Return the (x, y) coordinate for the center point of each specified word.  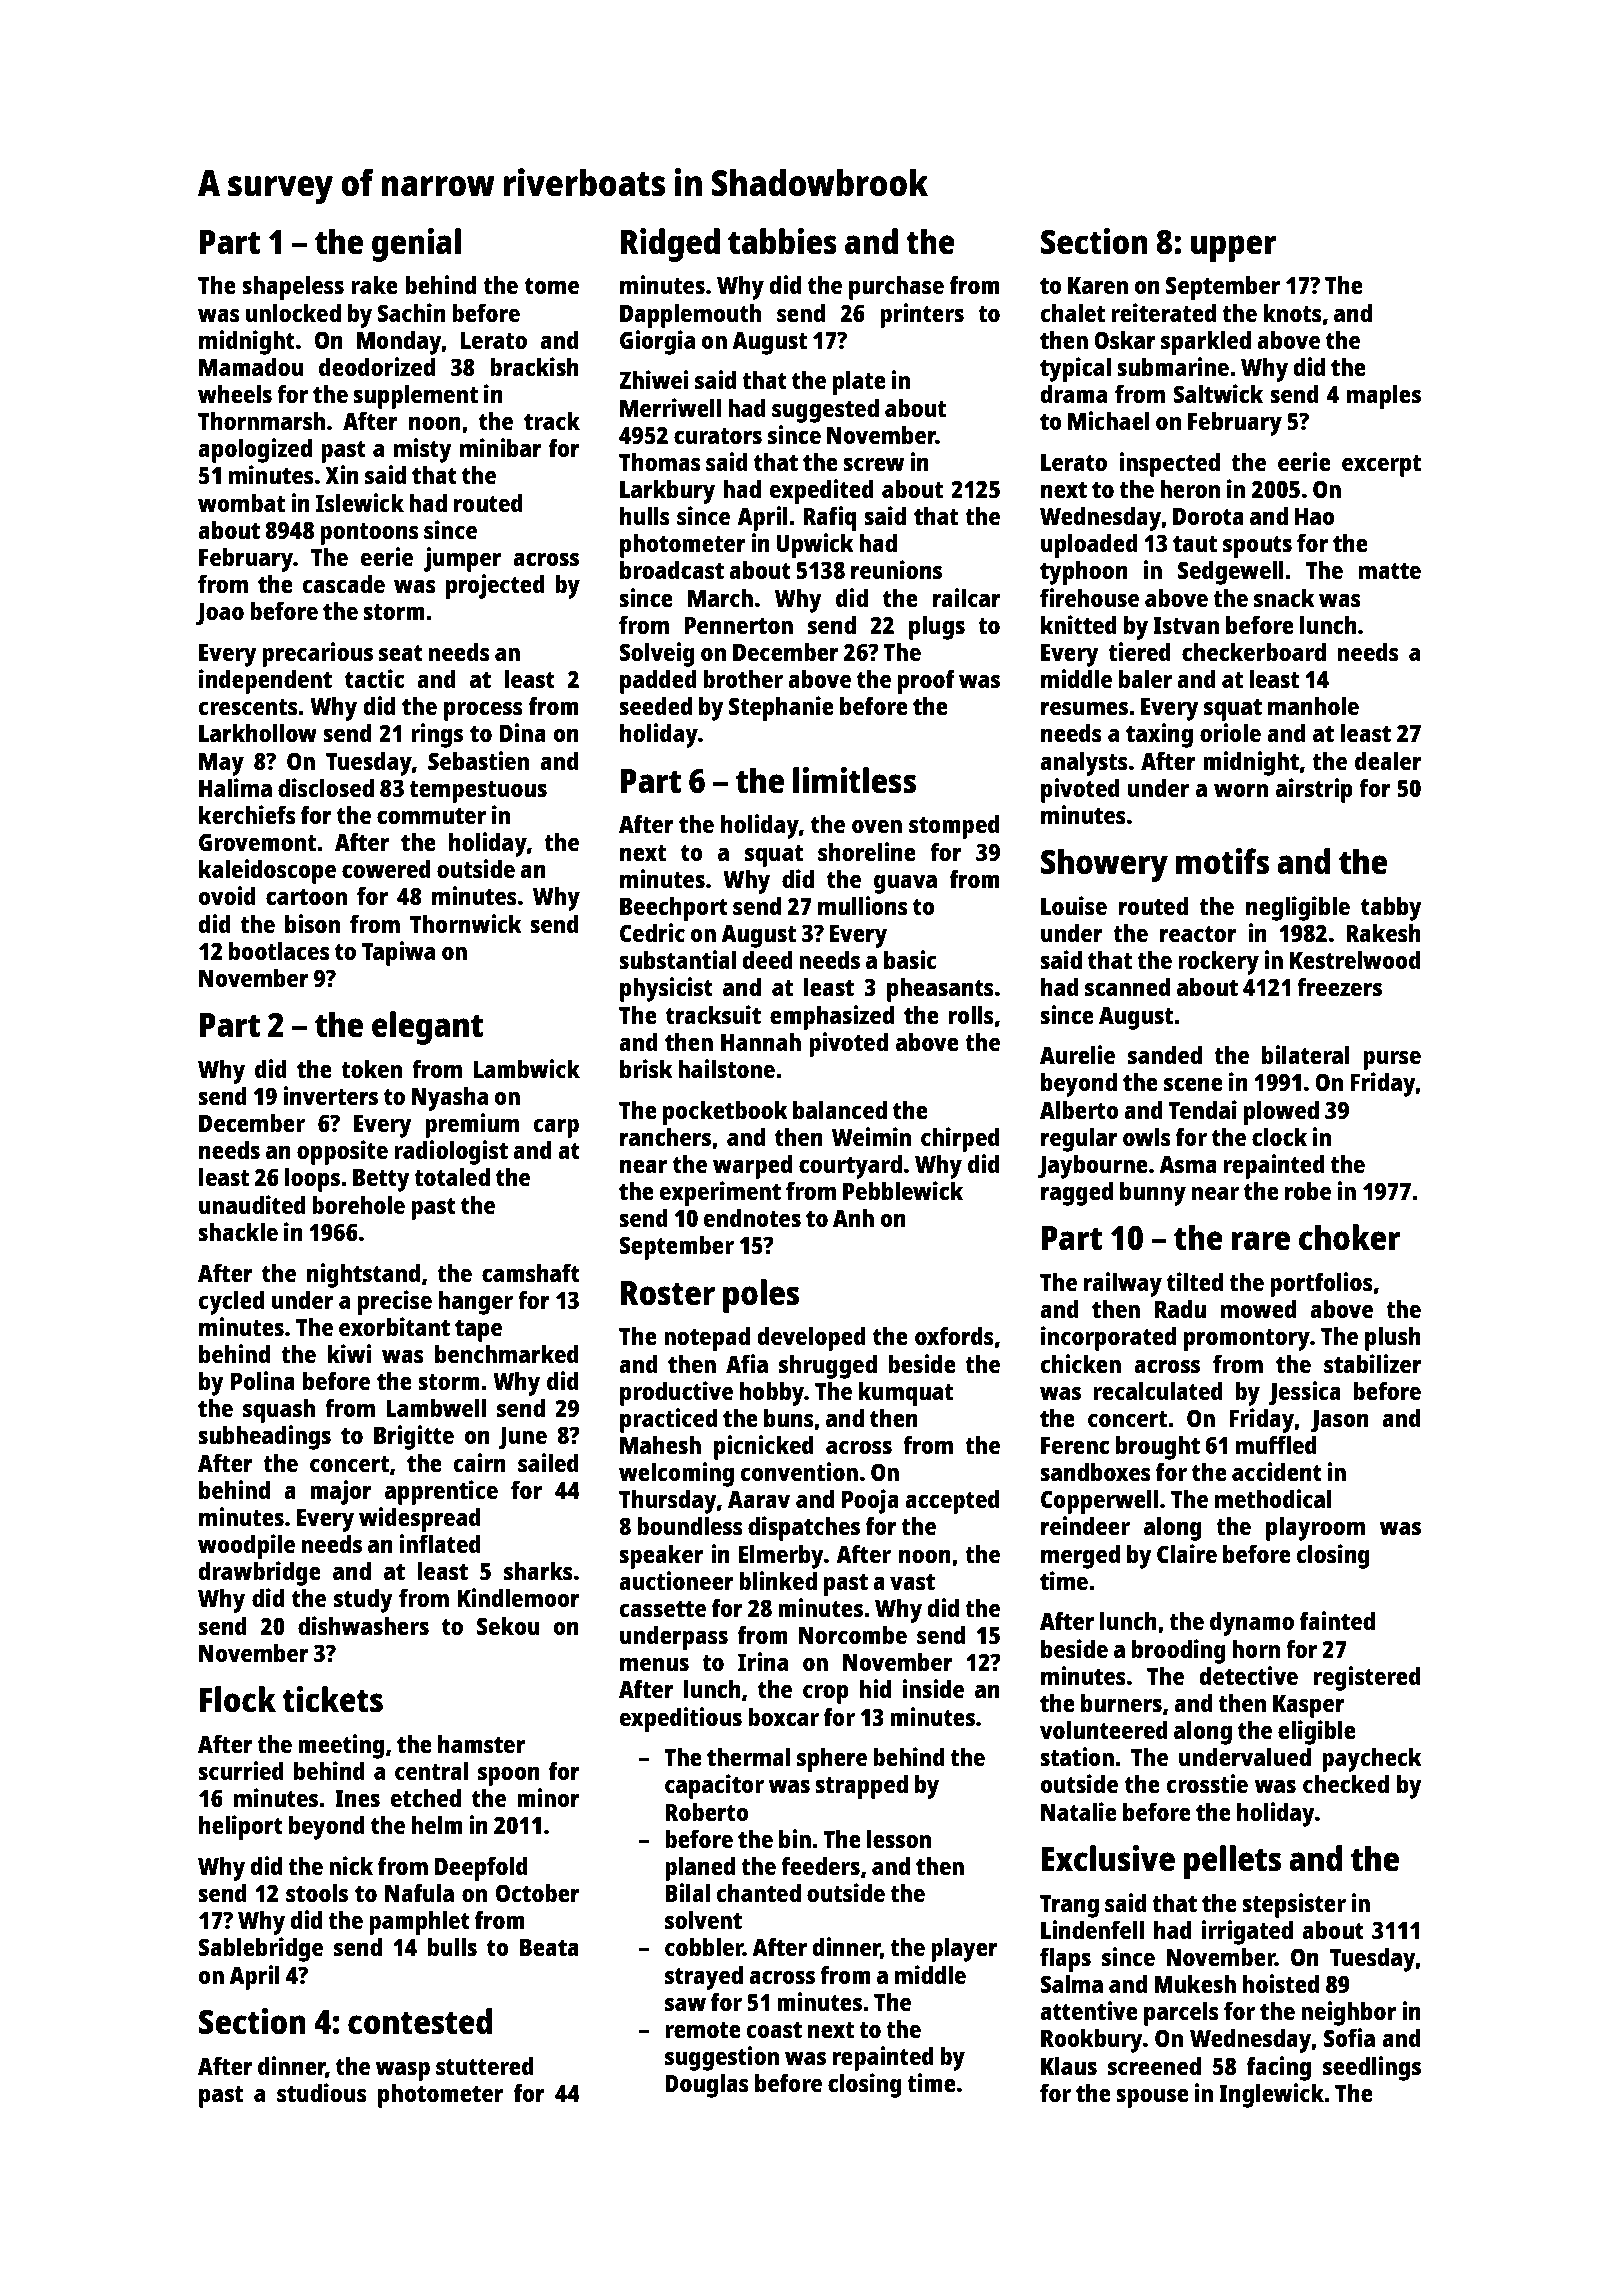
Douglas (707, 2085)
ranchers (665, 1137)
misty (423, 450)
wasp (403, 2071)
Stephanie (781, 708)
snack (1284, 597)
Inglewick (1271, 2095)
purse (1392, 1060)
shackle (238, 1231)
